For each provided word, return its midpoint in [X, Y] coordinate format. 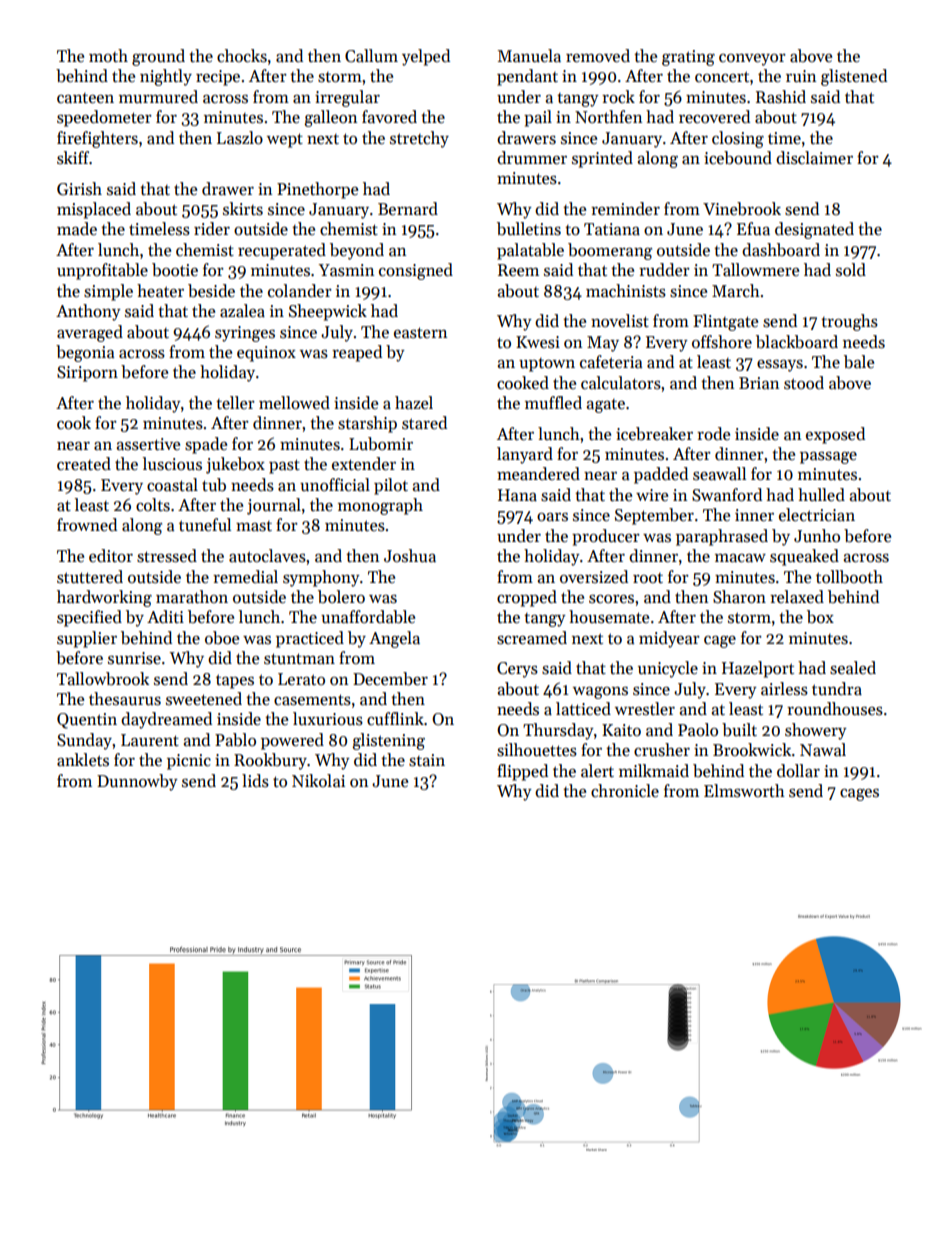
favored [389, 117]
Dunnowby [137, 782]
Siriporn [87, 374]
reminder [625, 209]
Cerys [517, 670]
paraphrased [722, 537]
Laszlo [240, 138]
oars [552, 517]
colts [153, 505]
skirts [243, 209]
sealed [853, 668]
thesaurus [125, 699]
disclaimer [814, 158]
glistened [854, 77]
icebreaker [654, 434]
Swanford [727, 495]
